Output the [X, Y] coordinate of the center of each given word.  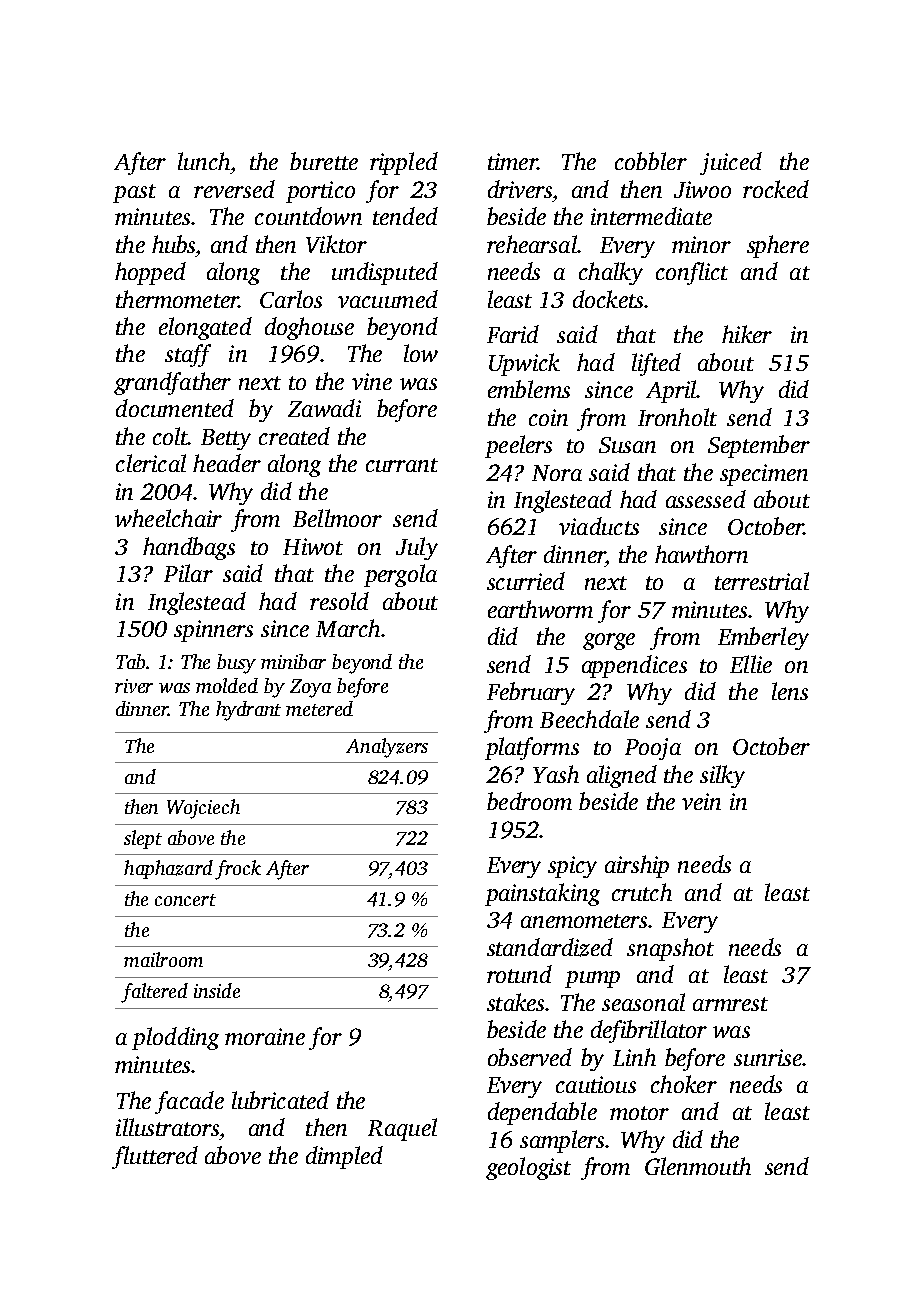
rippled [404, 163]
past [134, 193]
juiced [731, 163]
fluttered [155, 1157]
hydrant [248, 711]
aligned [622, 776]
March [348, 628]
